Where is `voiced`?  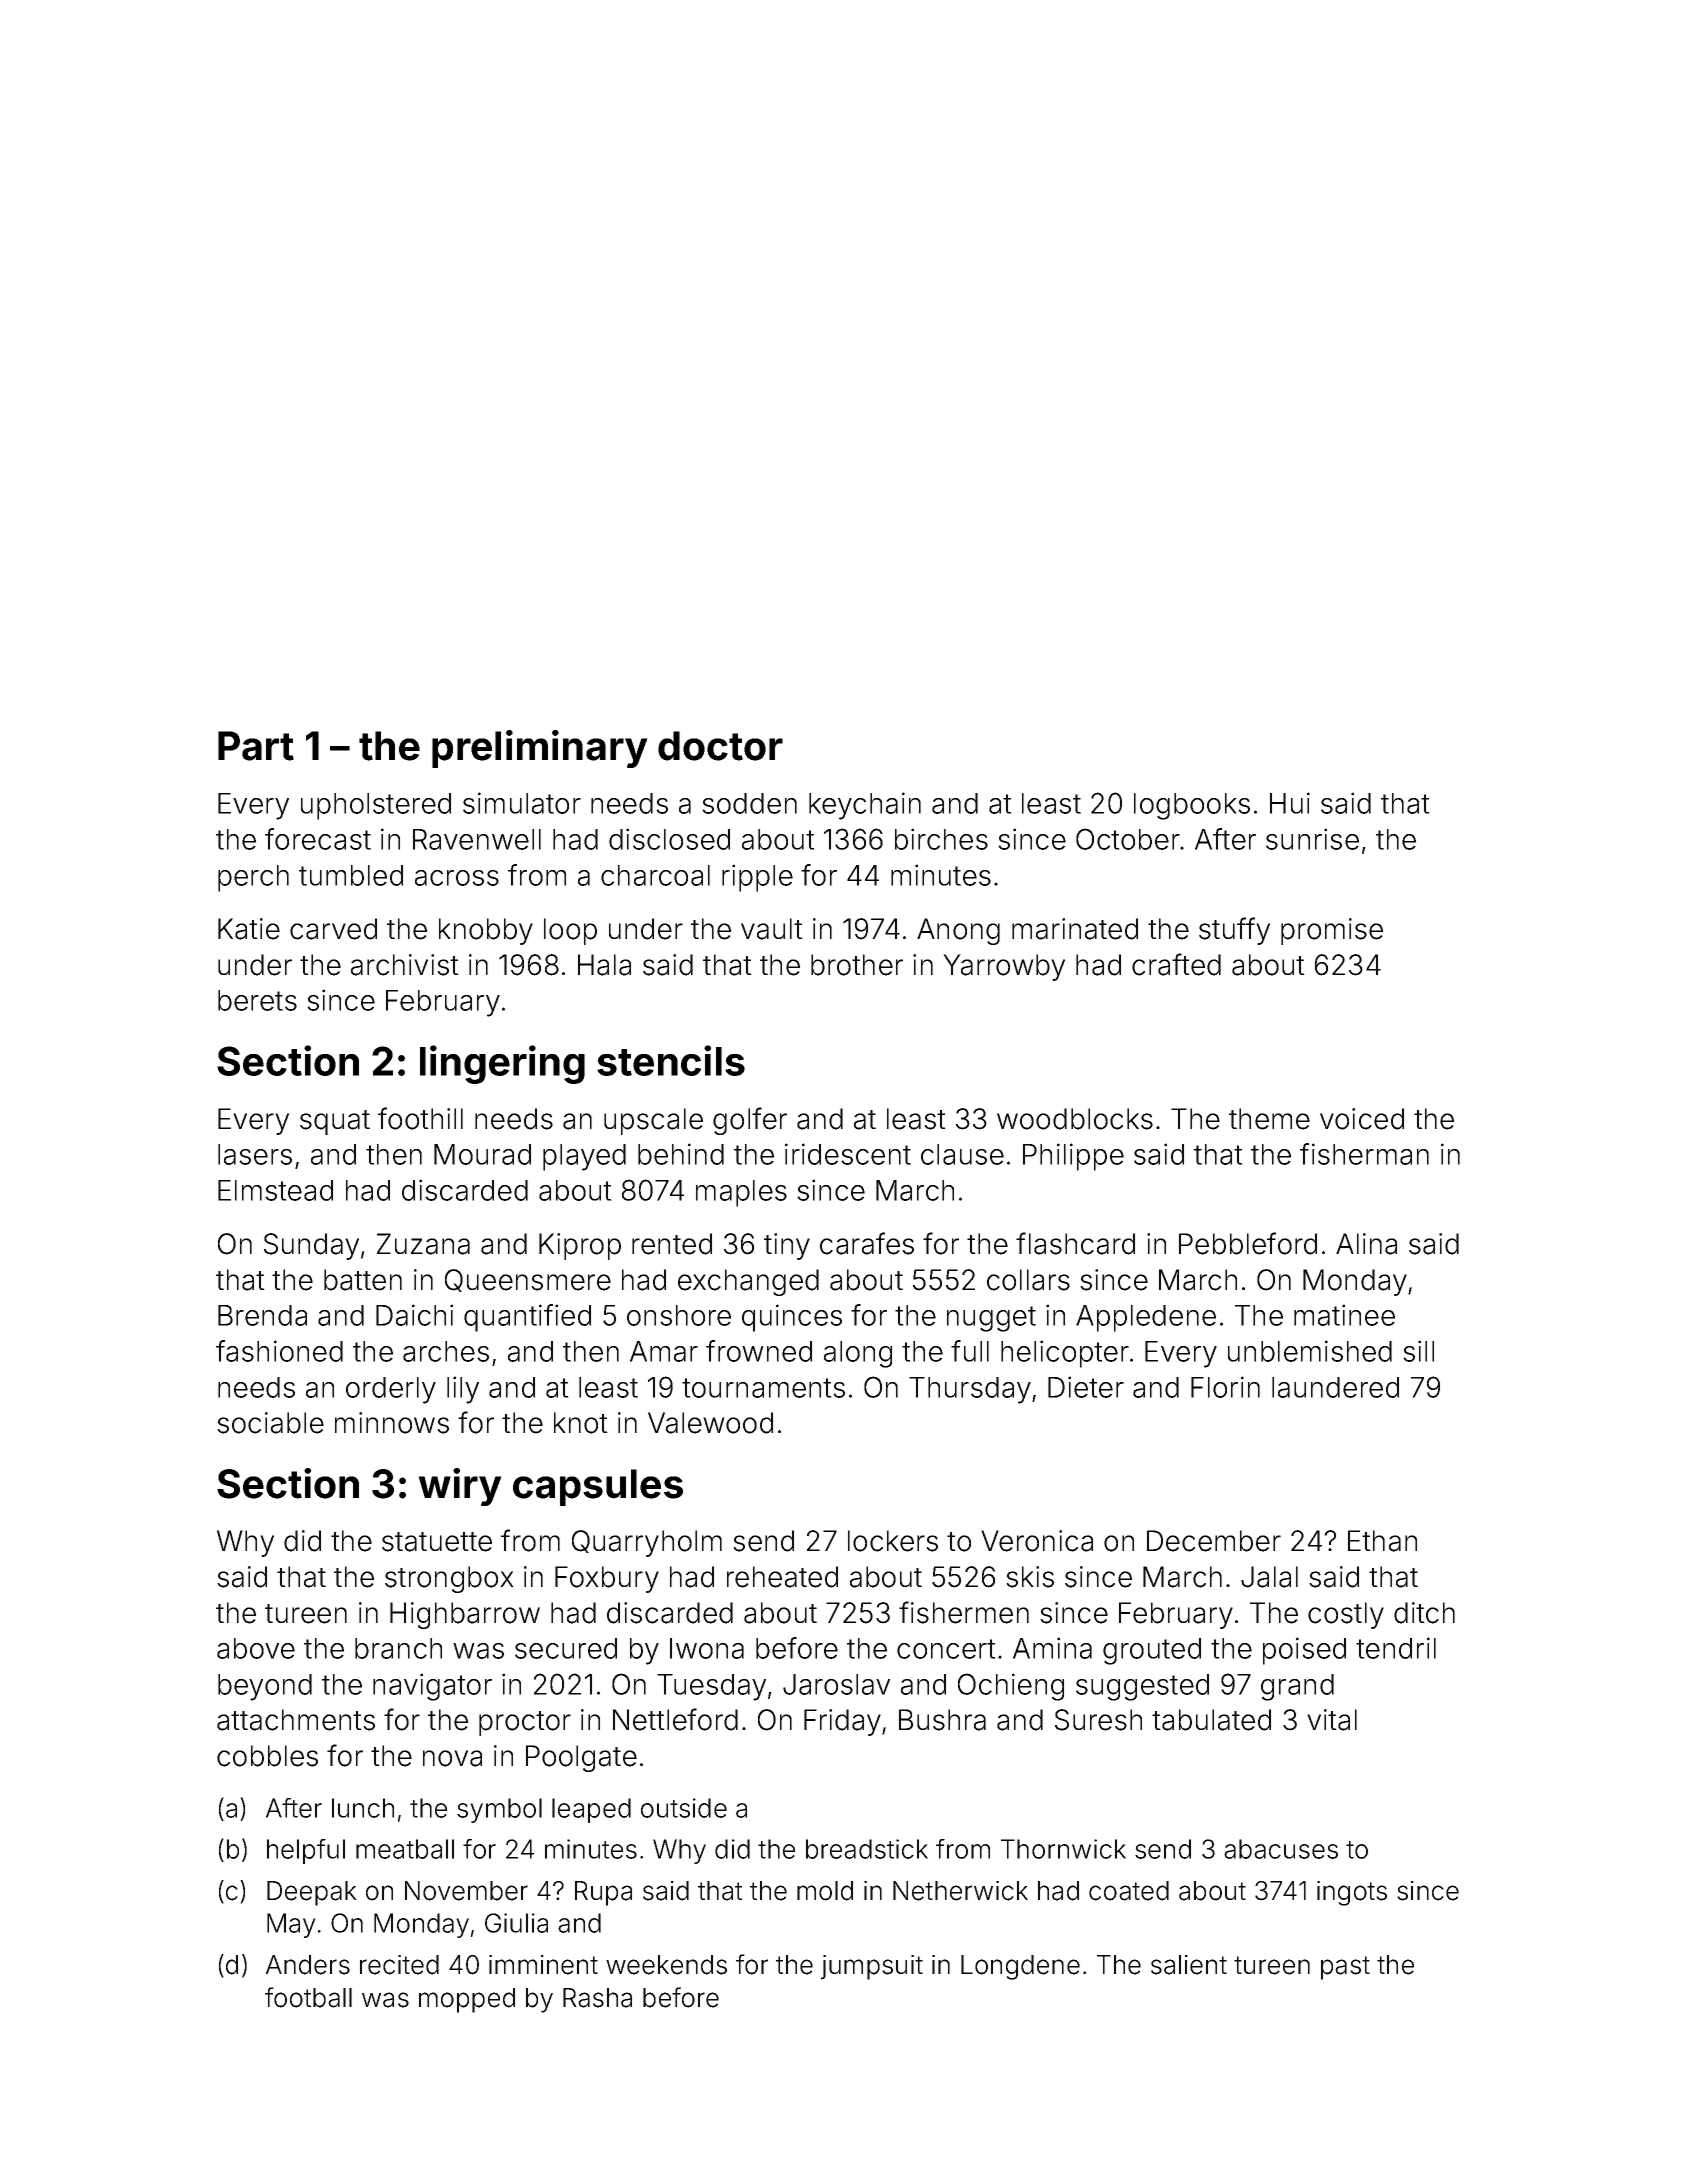 voiced is located at coordinates (1362, 1119).
